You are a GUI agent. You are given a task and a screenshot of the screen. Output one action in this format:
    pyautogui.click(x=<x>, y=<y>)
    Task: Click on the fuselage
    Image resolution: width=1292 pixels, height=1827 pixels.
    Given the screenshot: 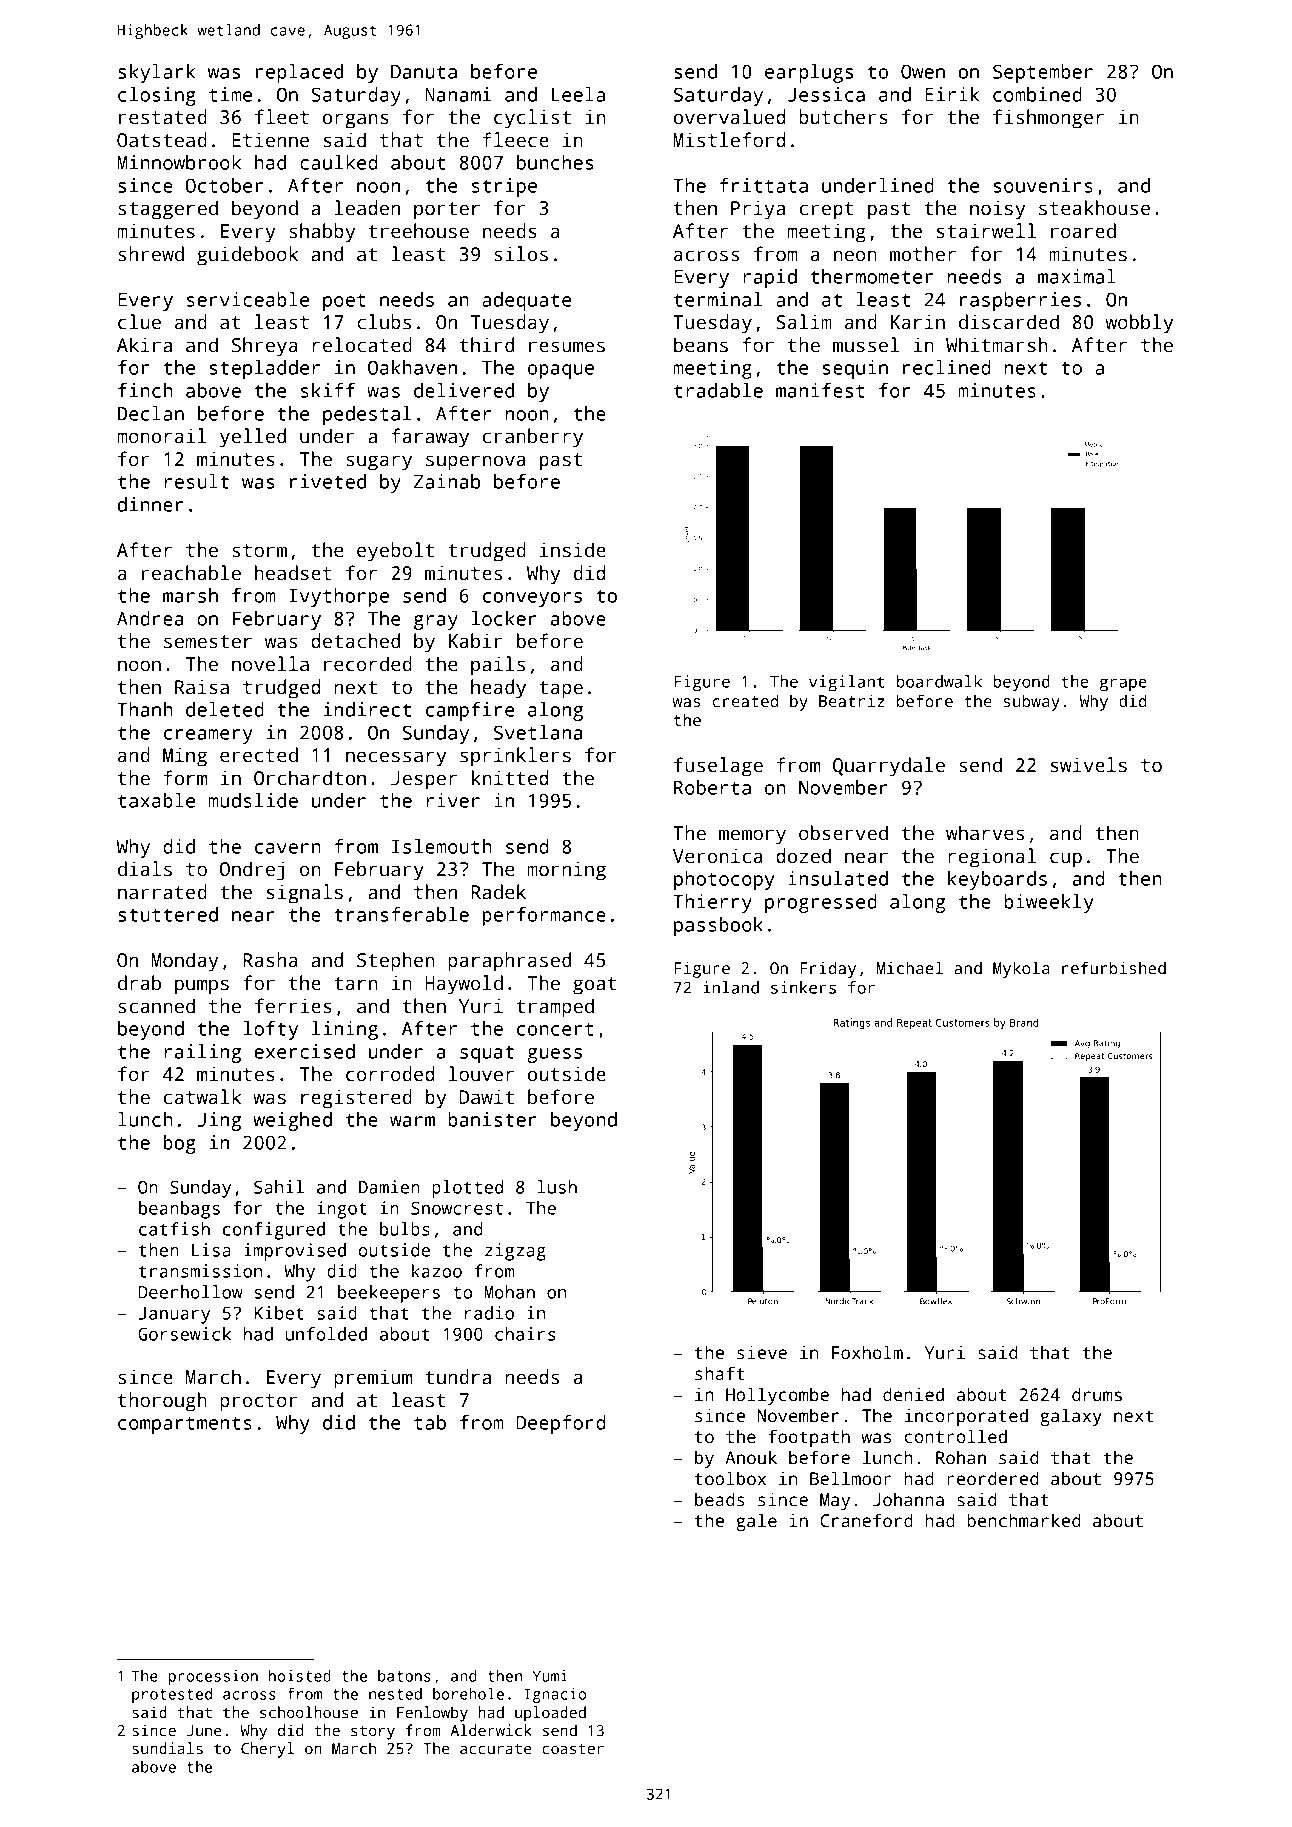 What is the action you would take?
    pyautogui.click(x=718, y=767)
